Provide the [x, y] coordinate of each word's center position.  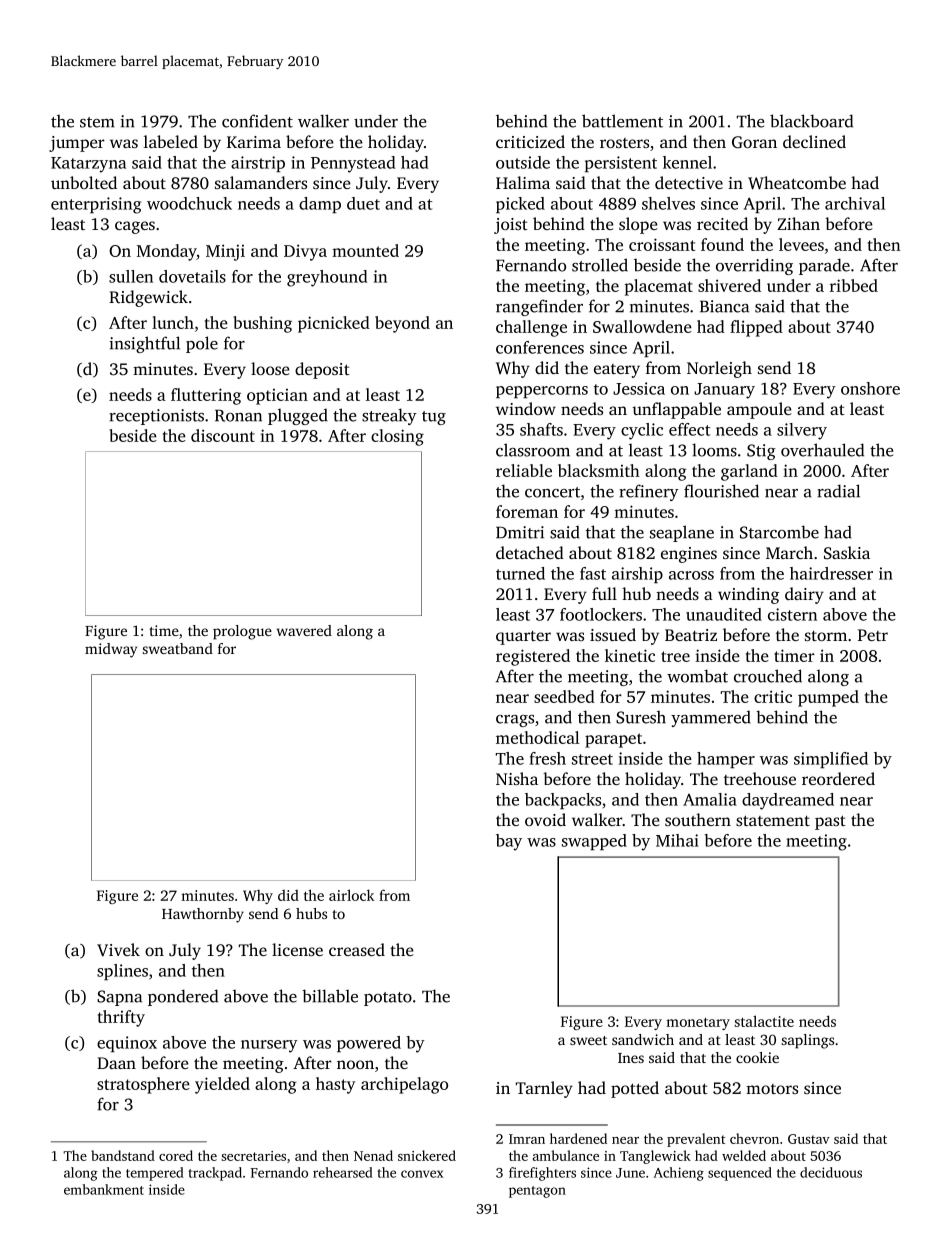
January [724, 391]
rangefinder [539, 307]
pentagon [537, 1192]
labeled [171, 141]
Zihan [798, 223]
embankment [104, 1189]
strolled [600, 265]
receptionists [156, 417]
